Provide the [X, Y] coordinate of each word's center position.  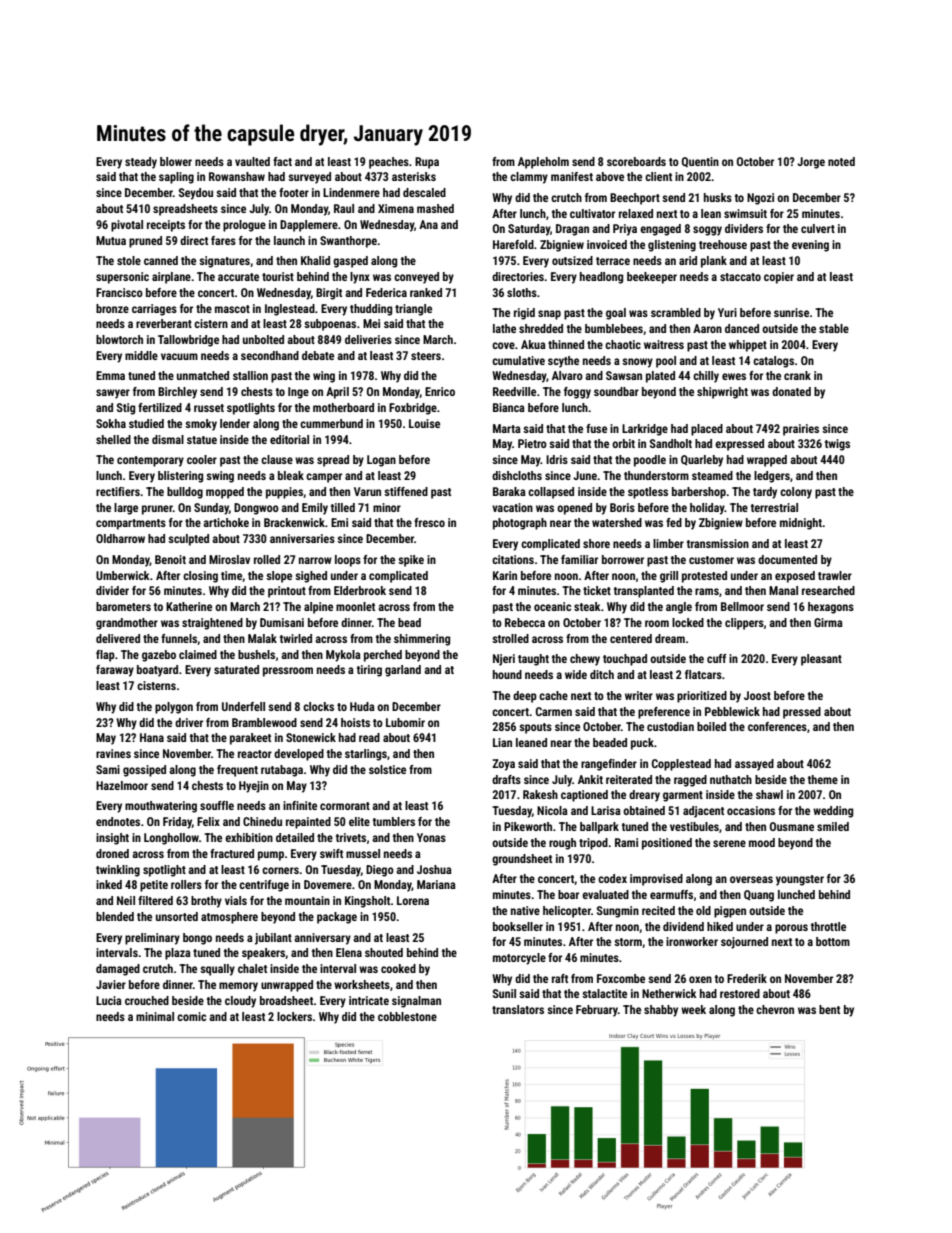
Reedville [514, 391]
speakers [264, 954]
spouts [535, 728]
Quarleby [702, 461]
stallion [250, 375]
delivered [118, 638]
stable [834, 328]
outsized [572, 260]
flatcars [703, 674]
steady [141, 163]
